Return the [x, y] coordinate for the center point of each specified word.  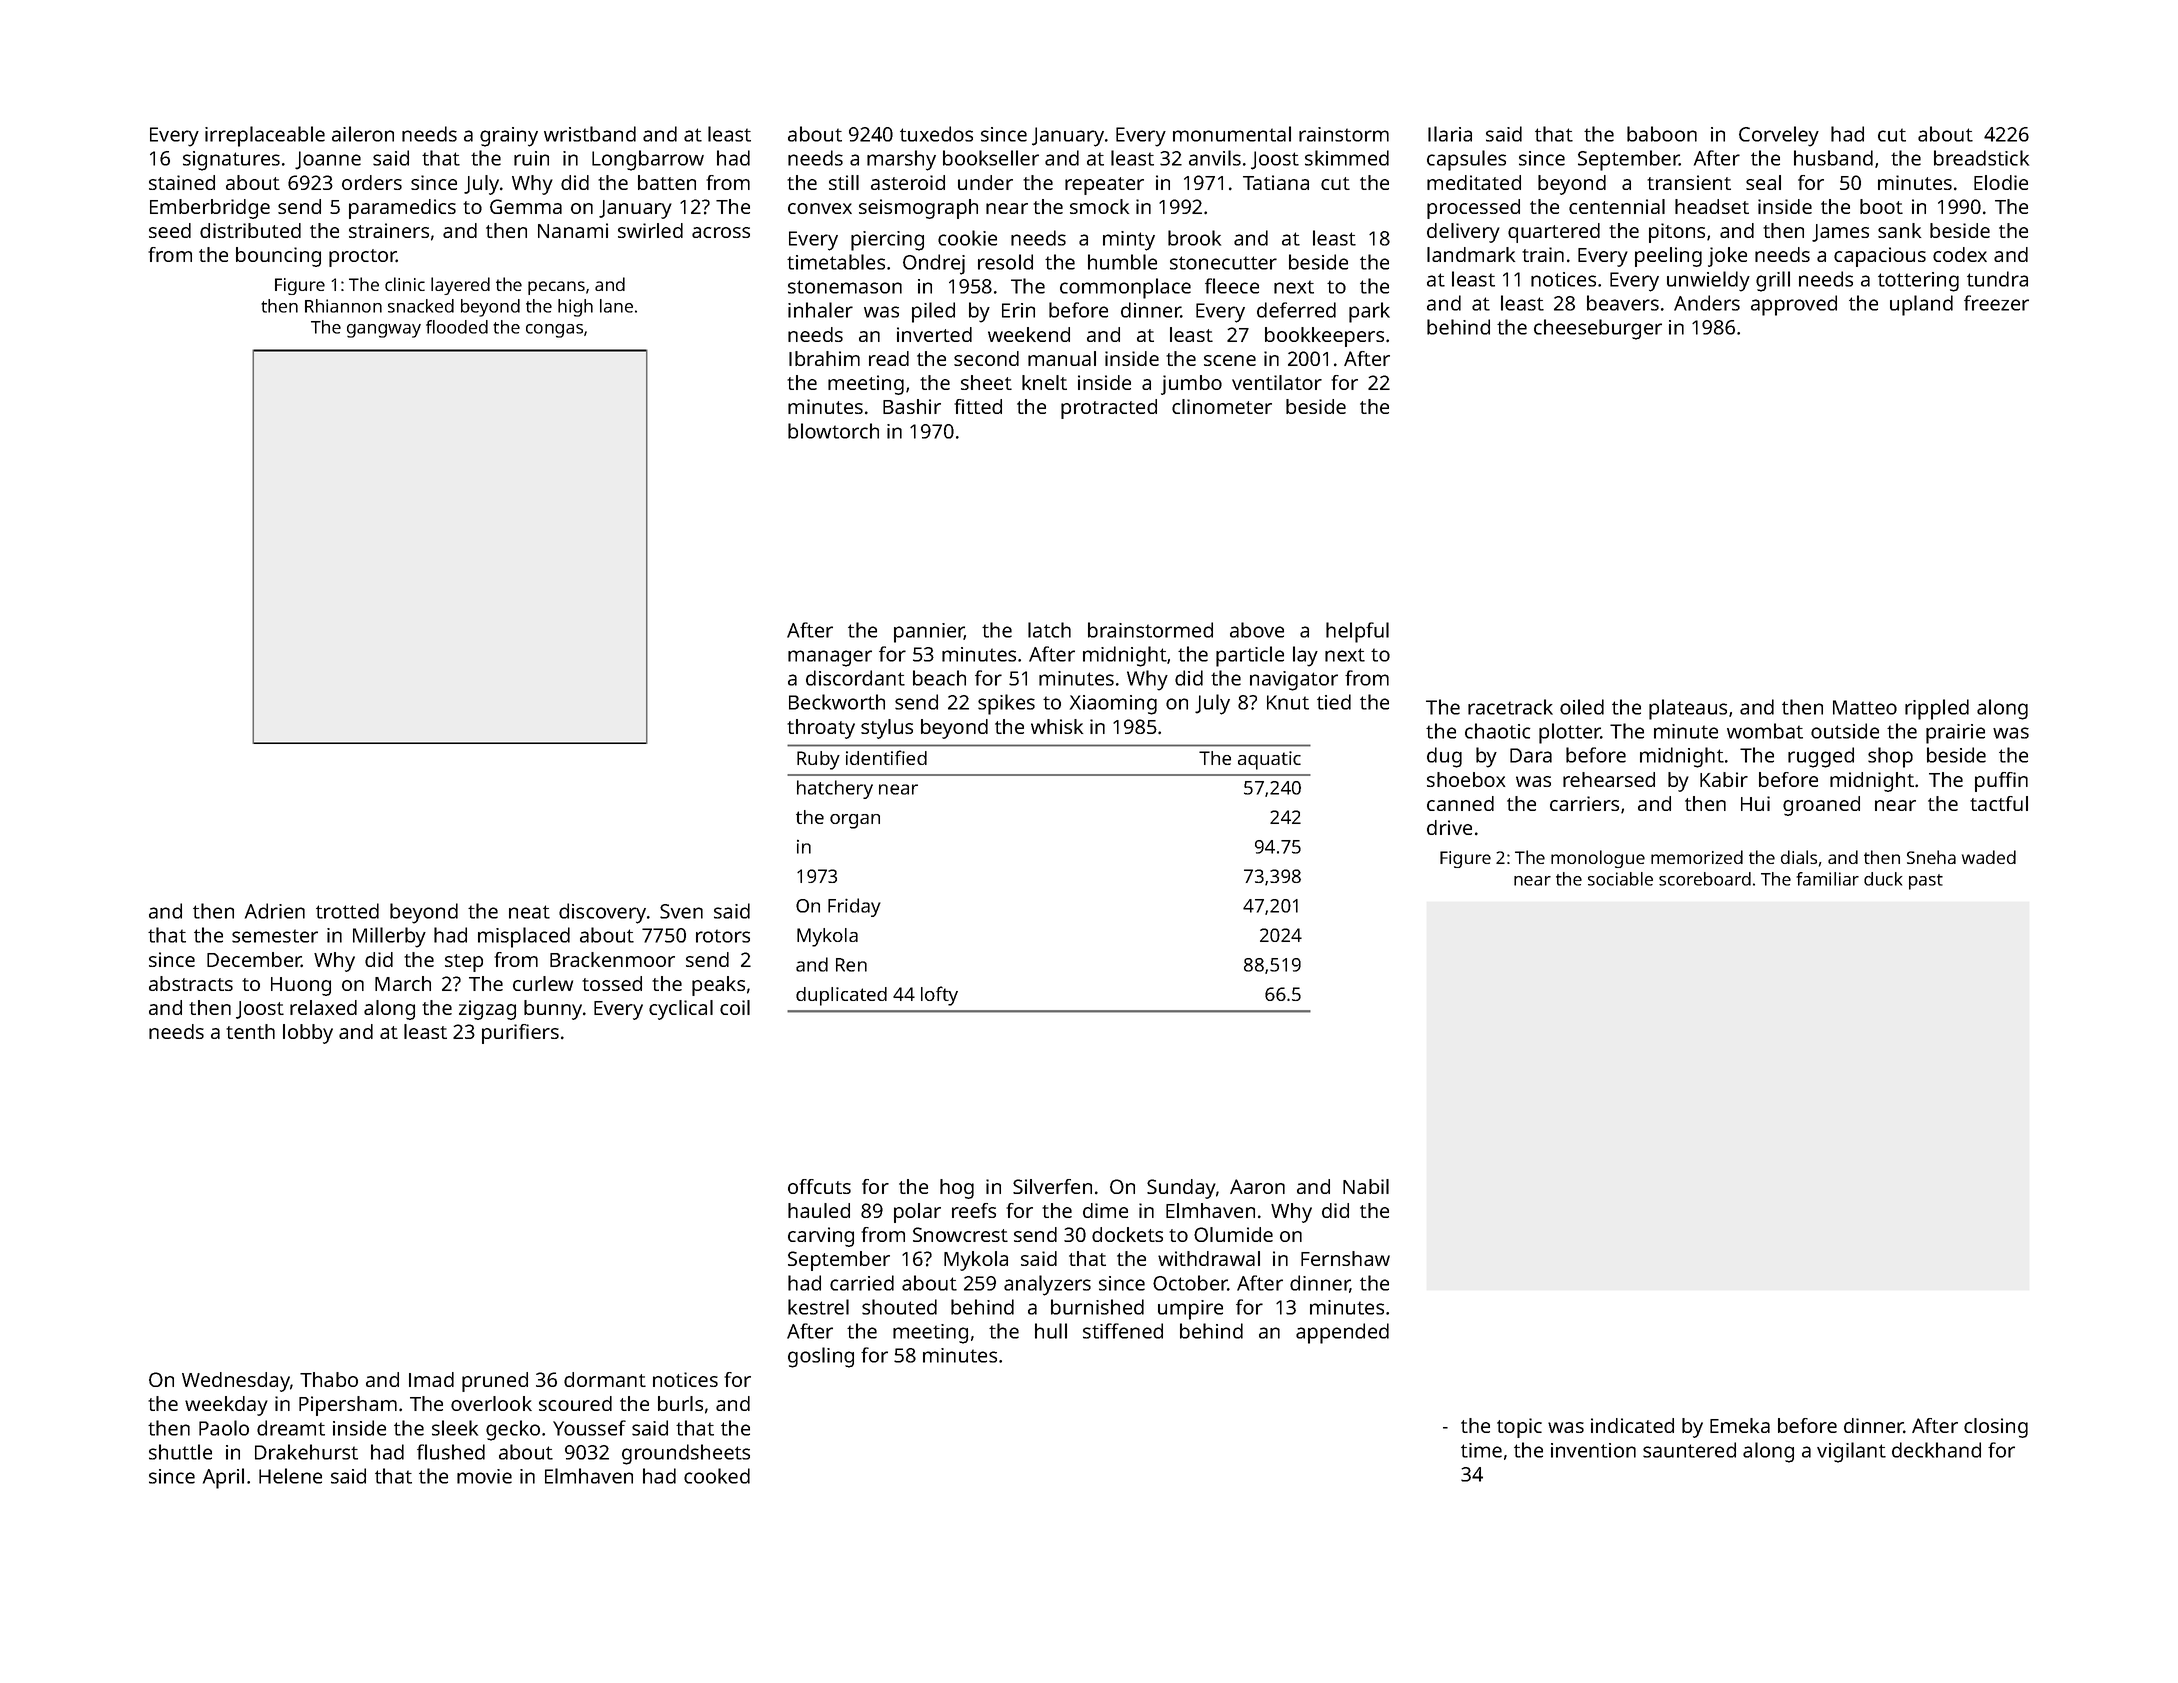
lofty [939, 996]
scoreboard [1705, 879]
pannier [929, 633]
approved [1794, 305]
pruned [495, 1382]
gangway [384, 331]
